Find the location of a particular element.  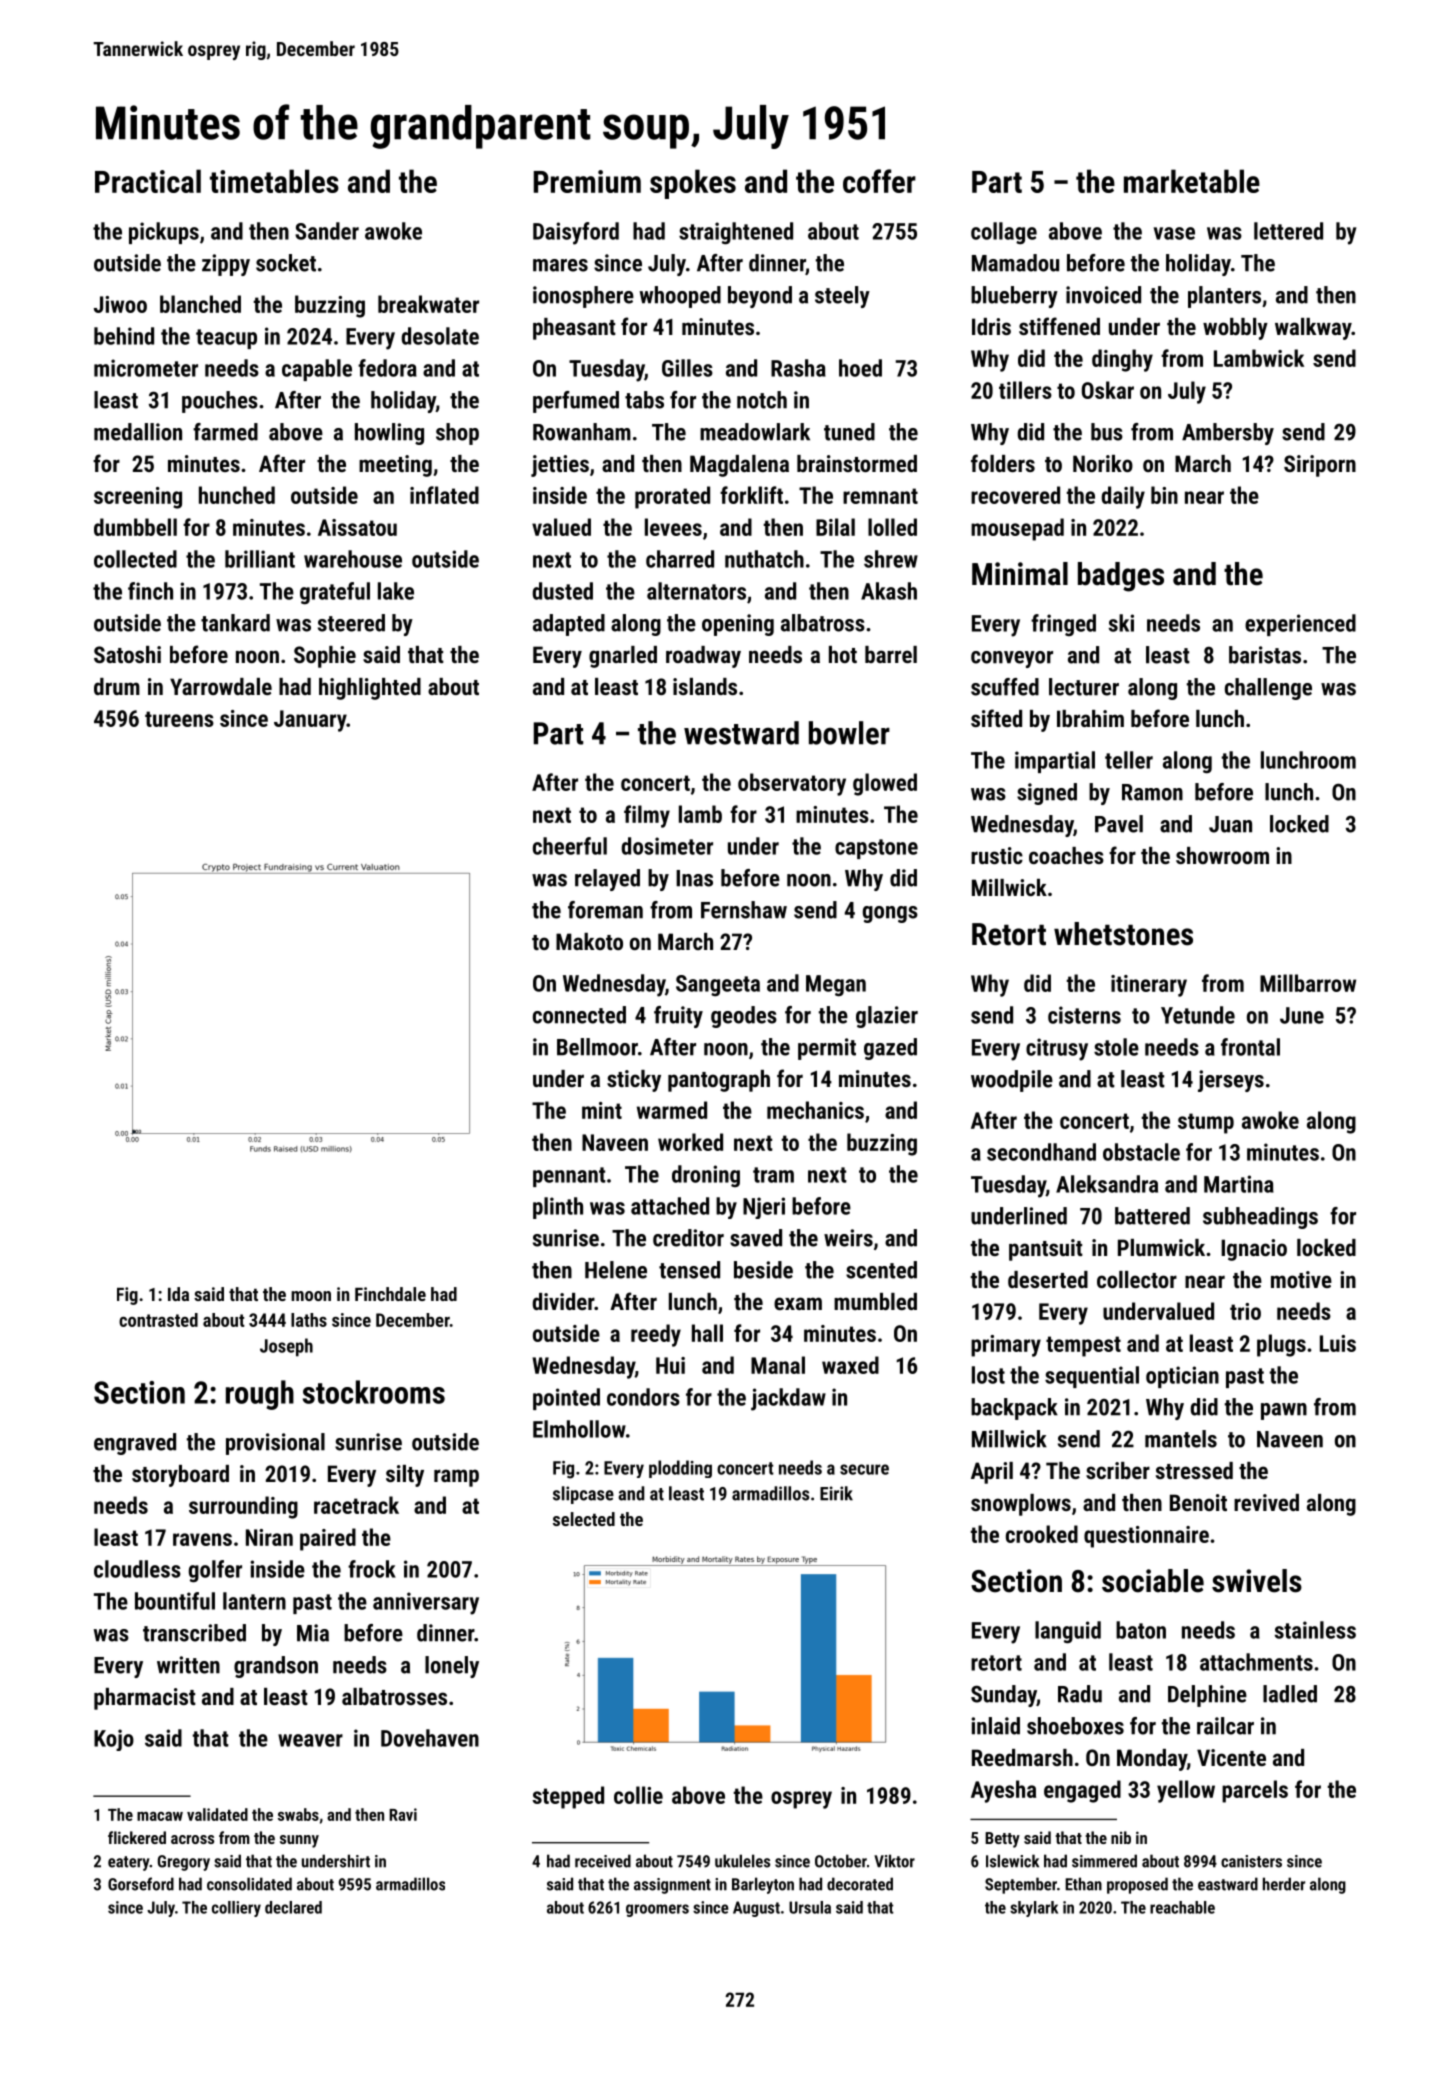

Bellmoor is located at coordinates (597, 1047).
